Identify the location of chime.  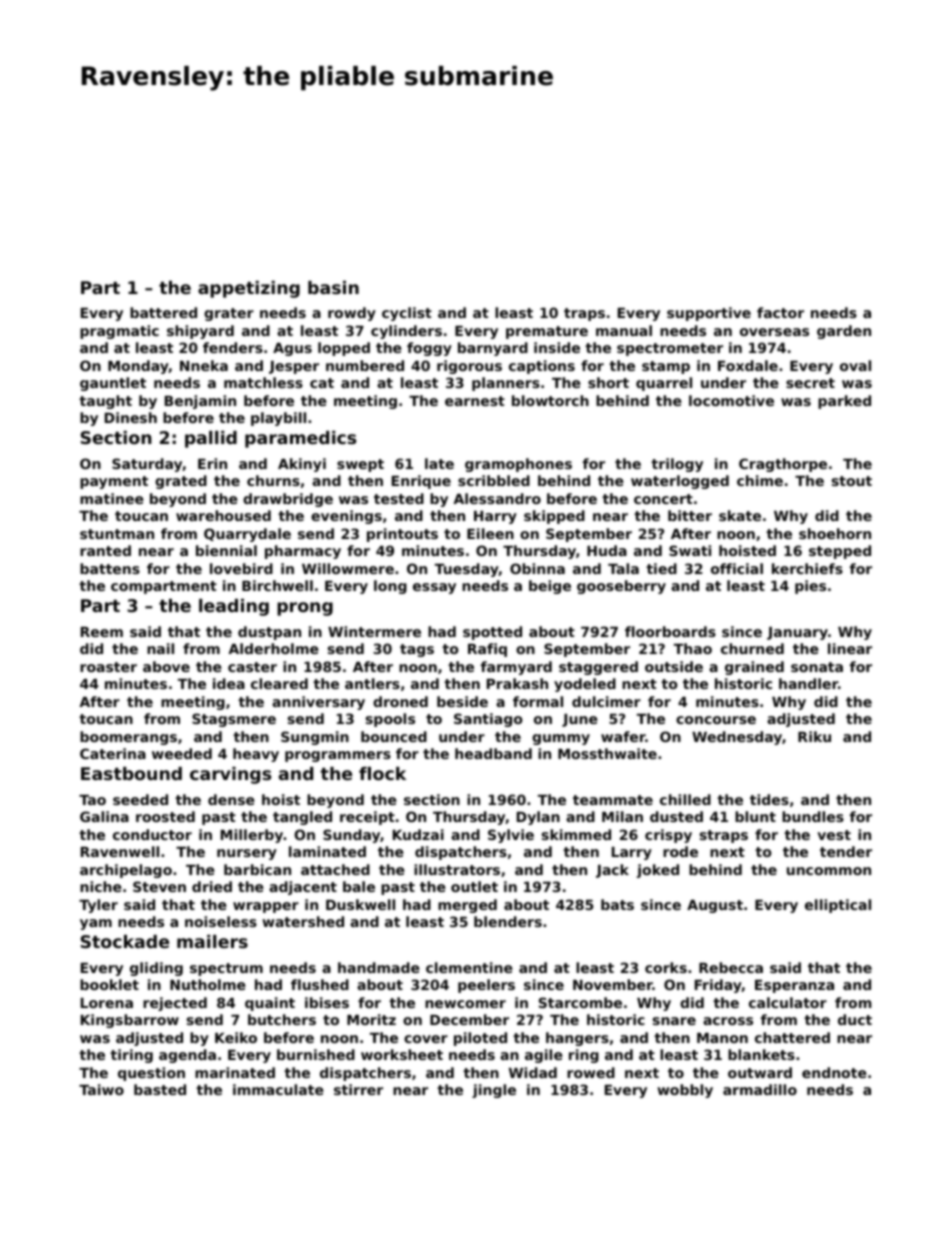
(760, 480).
